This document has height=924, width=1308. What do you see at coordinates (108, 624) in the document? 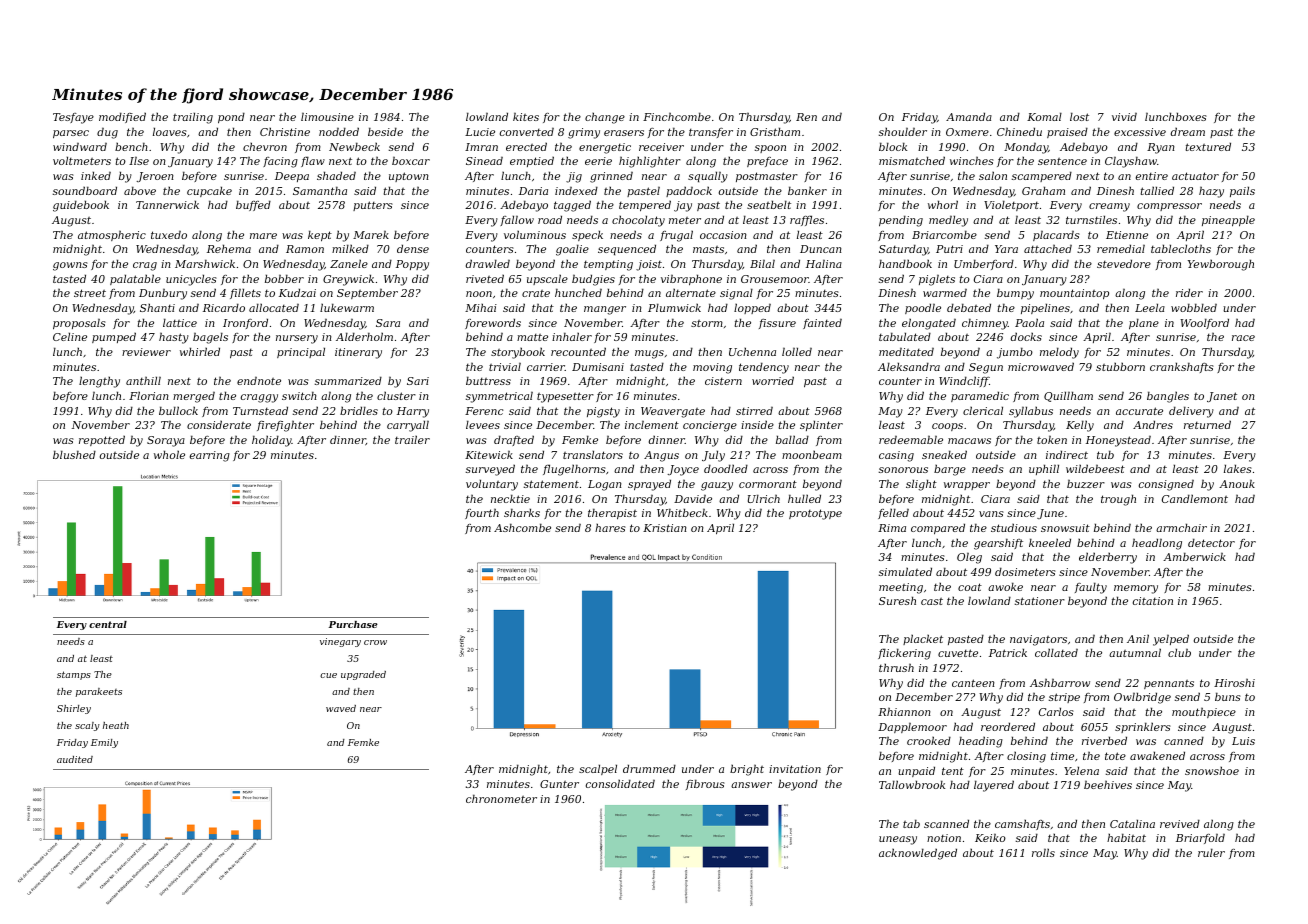
I see `central` at bounding box center [108, 624].
